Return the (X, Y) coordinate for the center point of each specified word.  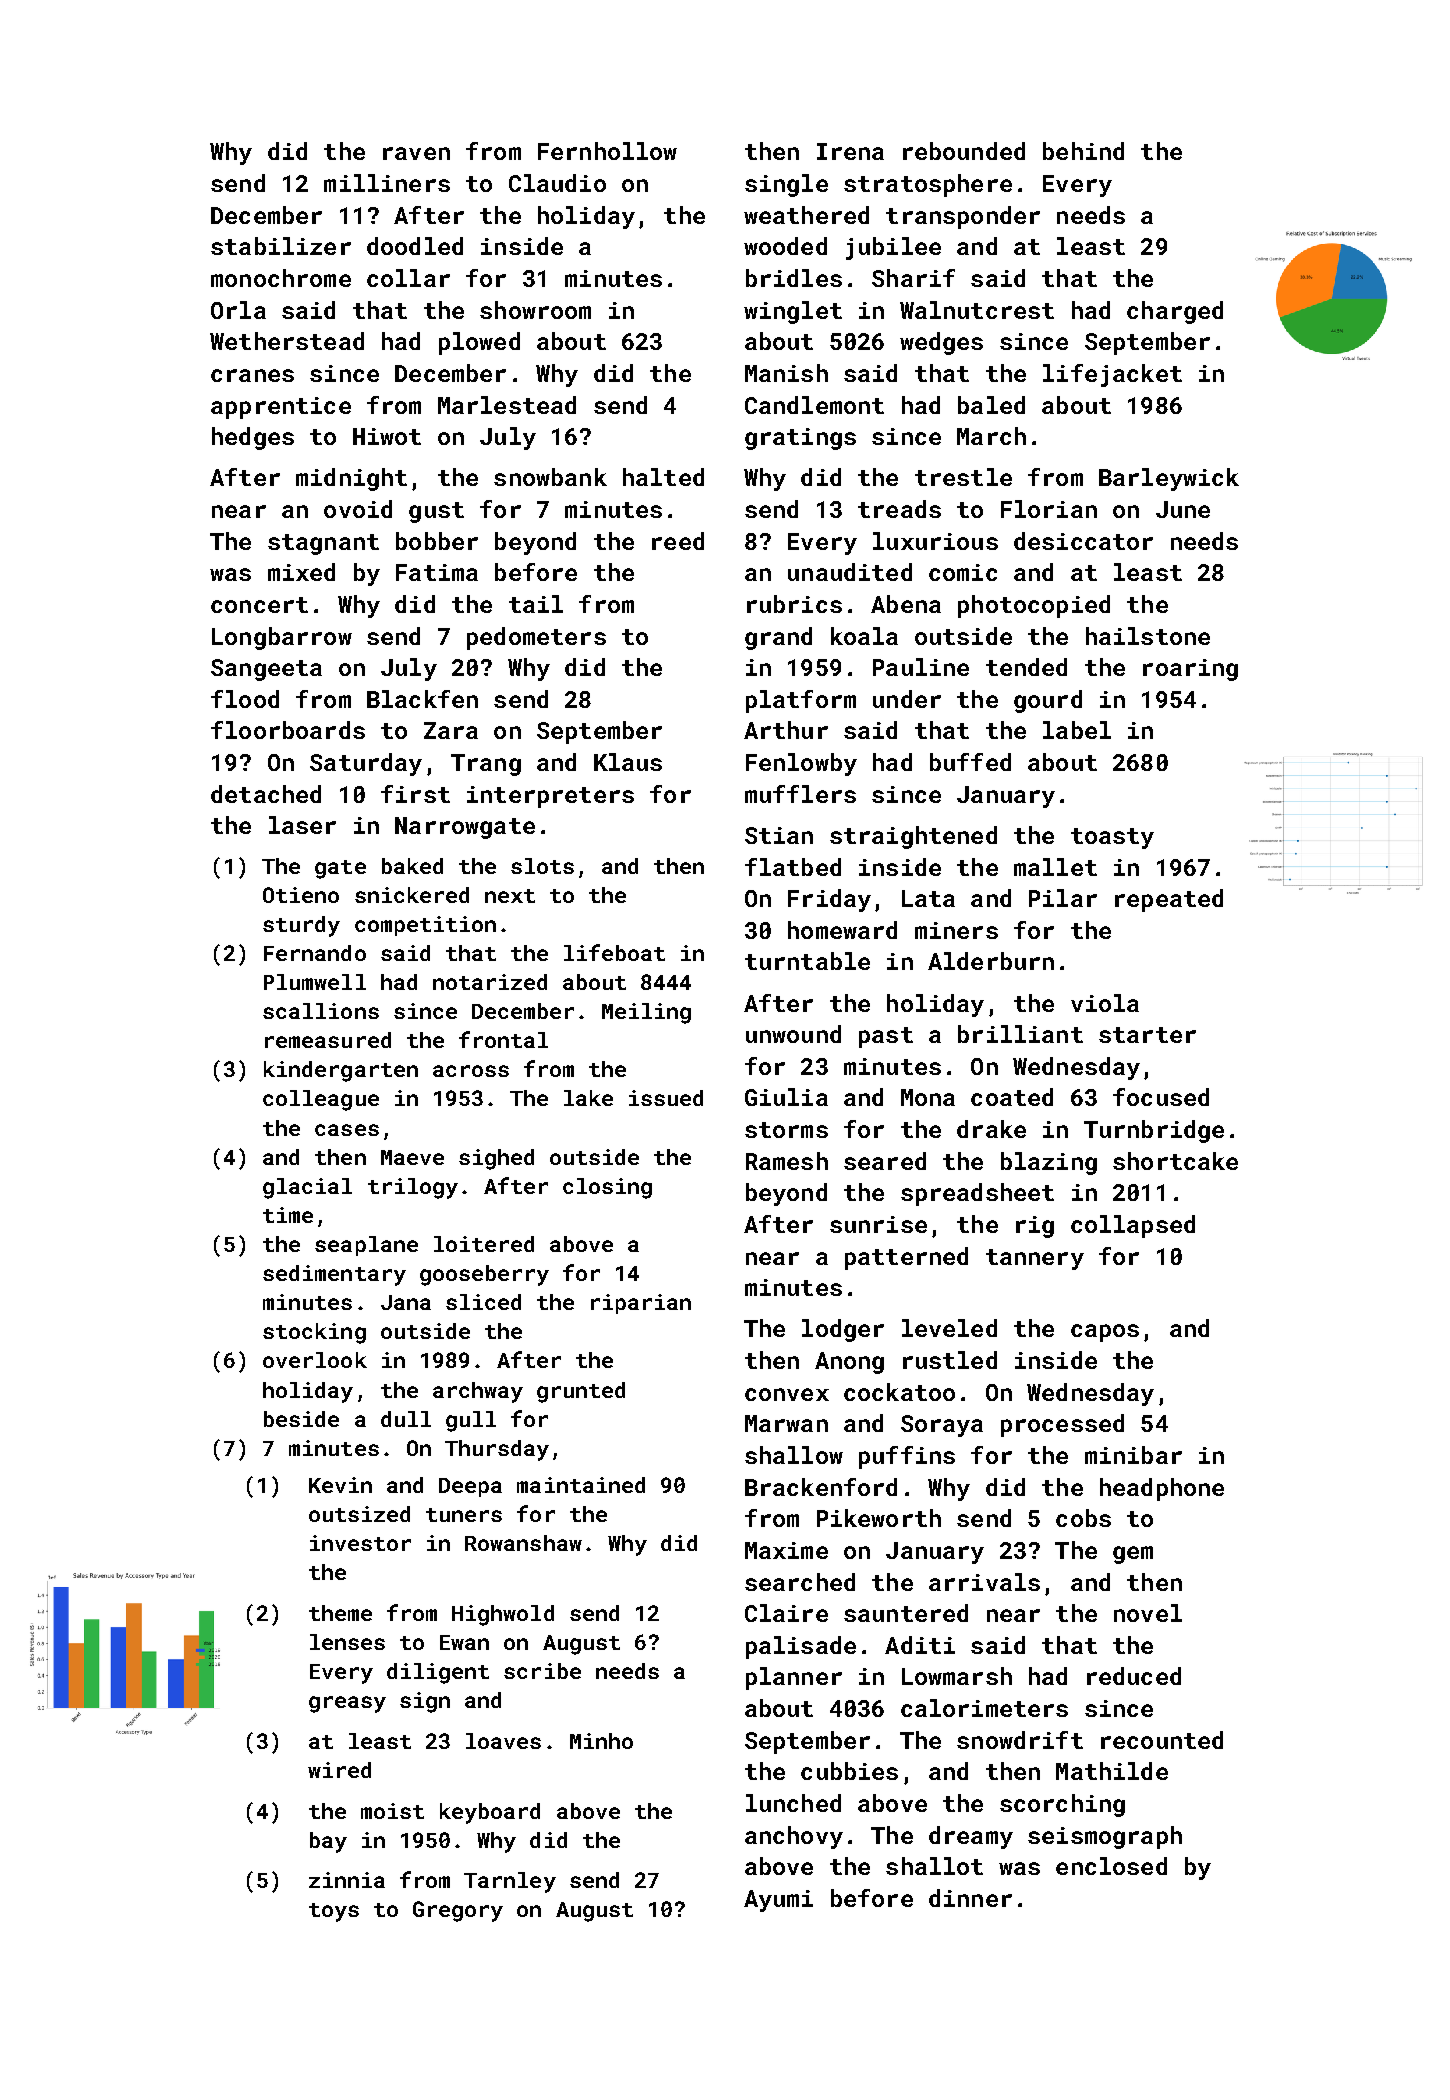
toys (334, 1912)
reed (678, 541)
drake (991, 1129)
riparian (641, 1304)
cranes (252, 375)
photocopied (1034, 606)
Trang (486, 765)
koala (864, 636)
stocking (314, 1333)
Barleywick (1169, 479)
